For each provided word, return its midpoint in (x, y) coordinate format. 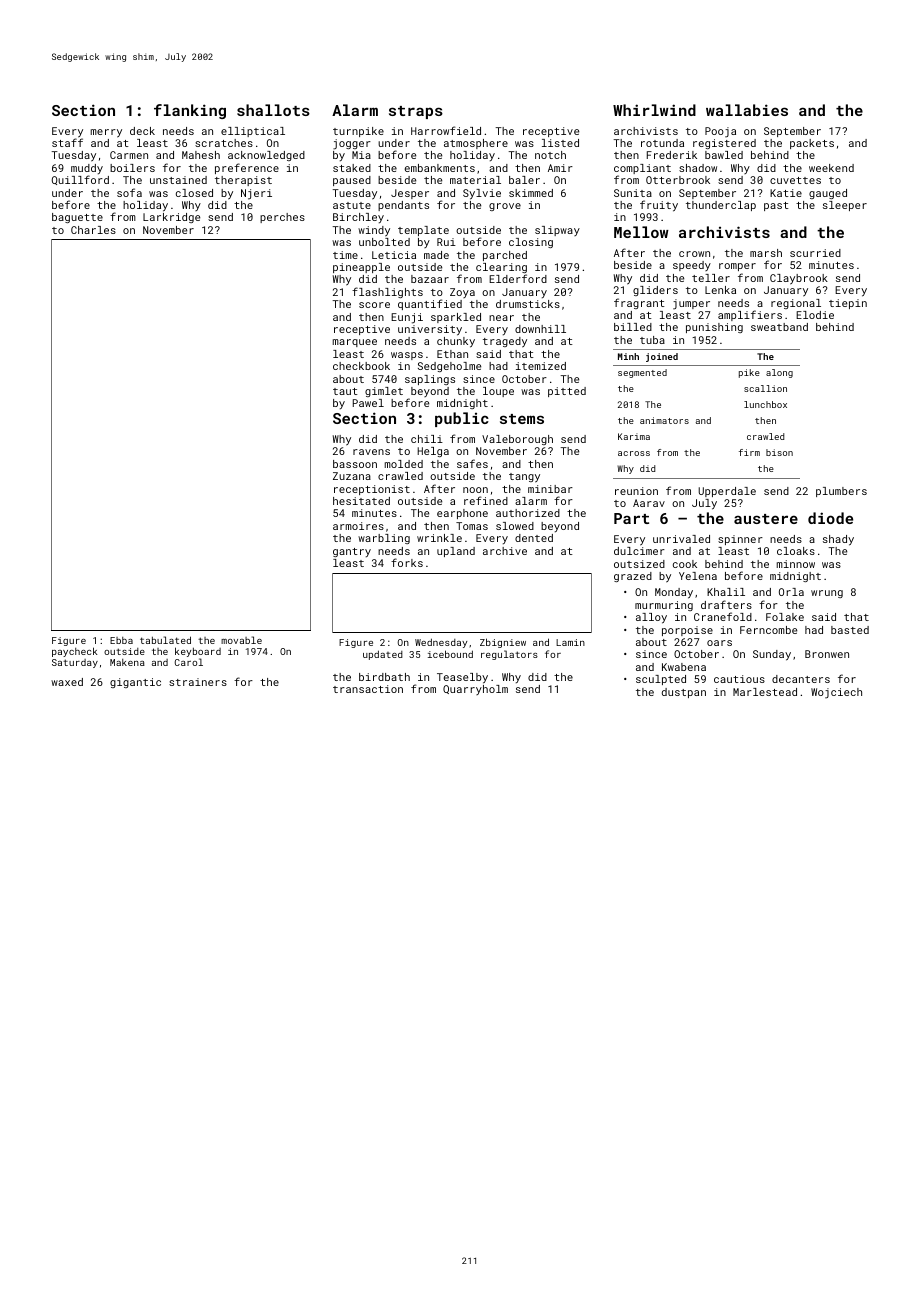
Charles (93, 230)
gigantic (135, 683)
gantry (352, 552)
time (345, 255)
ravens (371, 452)
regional (796, 304)
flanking (190, 111)
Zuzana (352, 476)
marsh (766, 253)
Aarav (649, 503)
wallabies (747, 110)
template (423, 231)
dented (534, 538)
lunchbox (765, 404)
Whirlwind (654, 110)
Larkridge (171, 218)
